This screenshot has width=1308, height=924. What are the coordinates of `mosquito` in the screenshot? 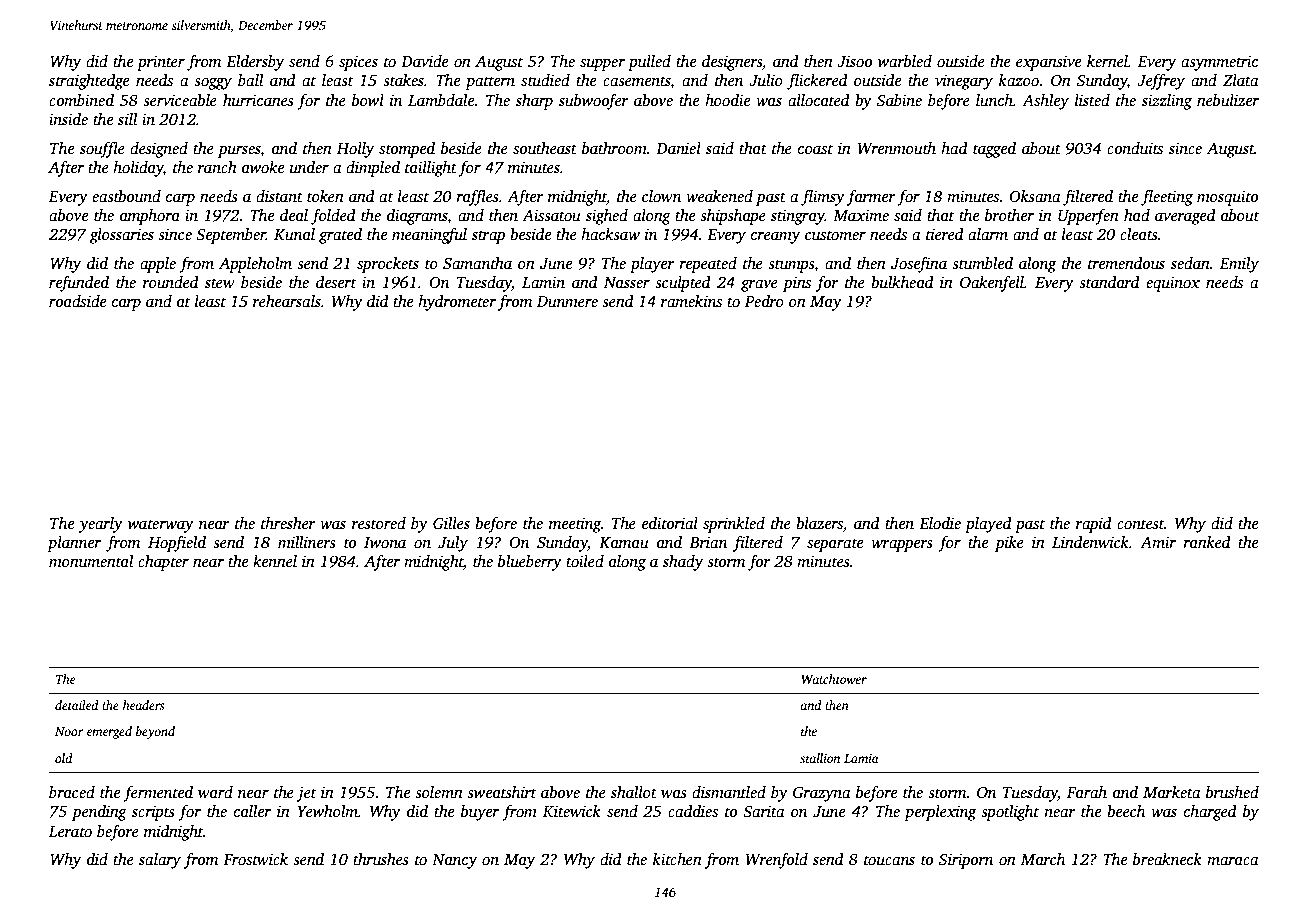 It's located at (1227, 198).
